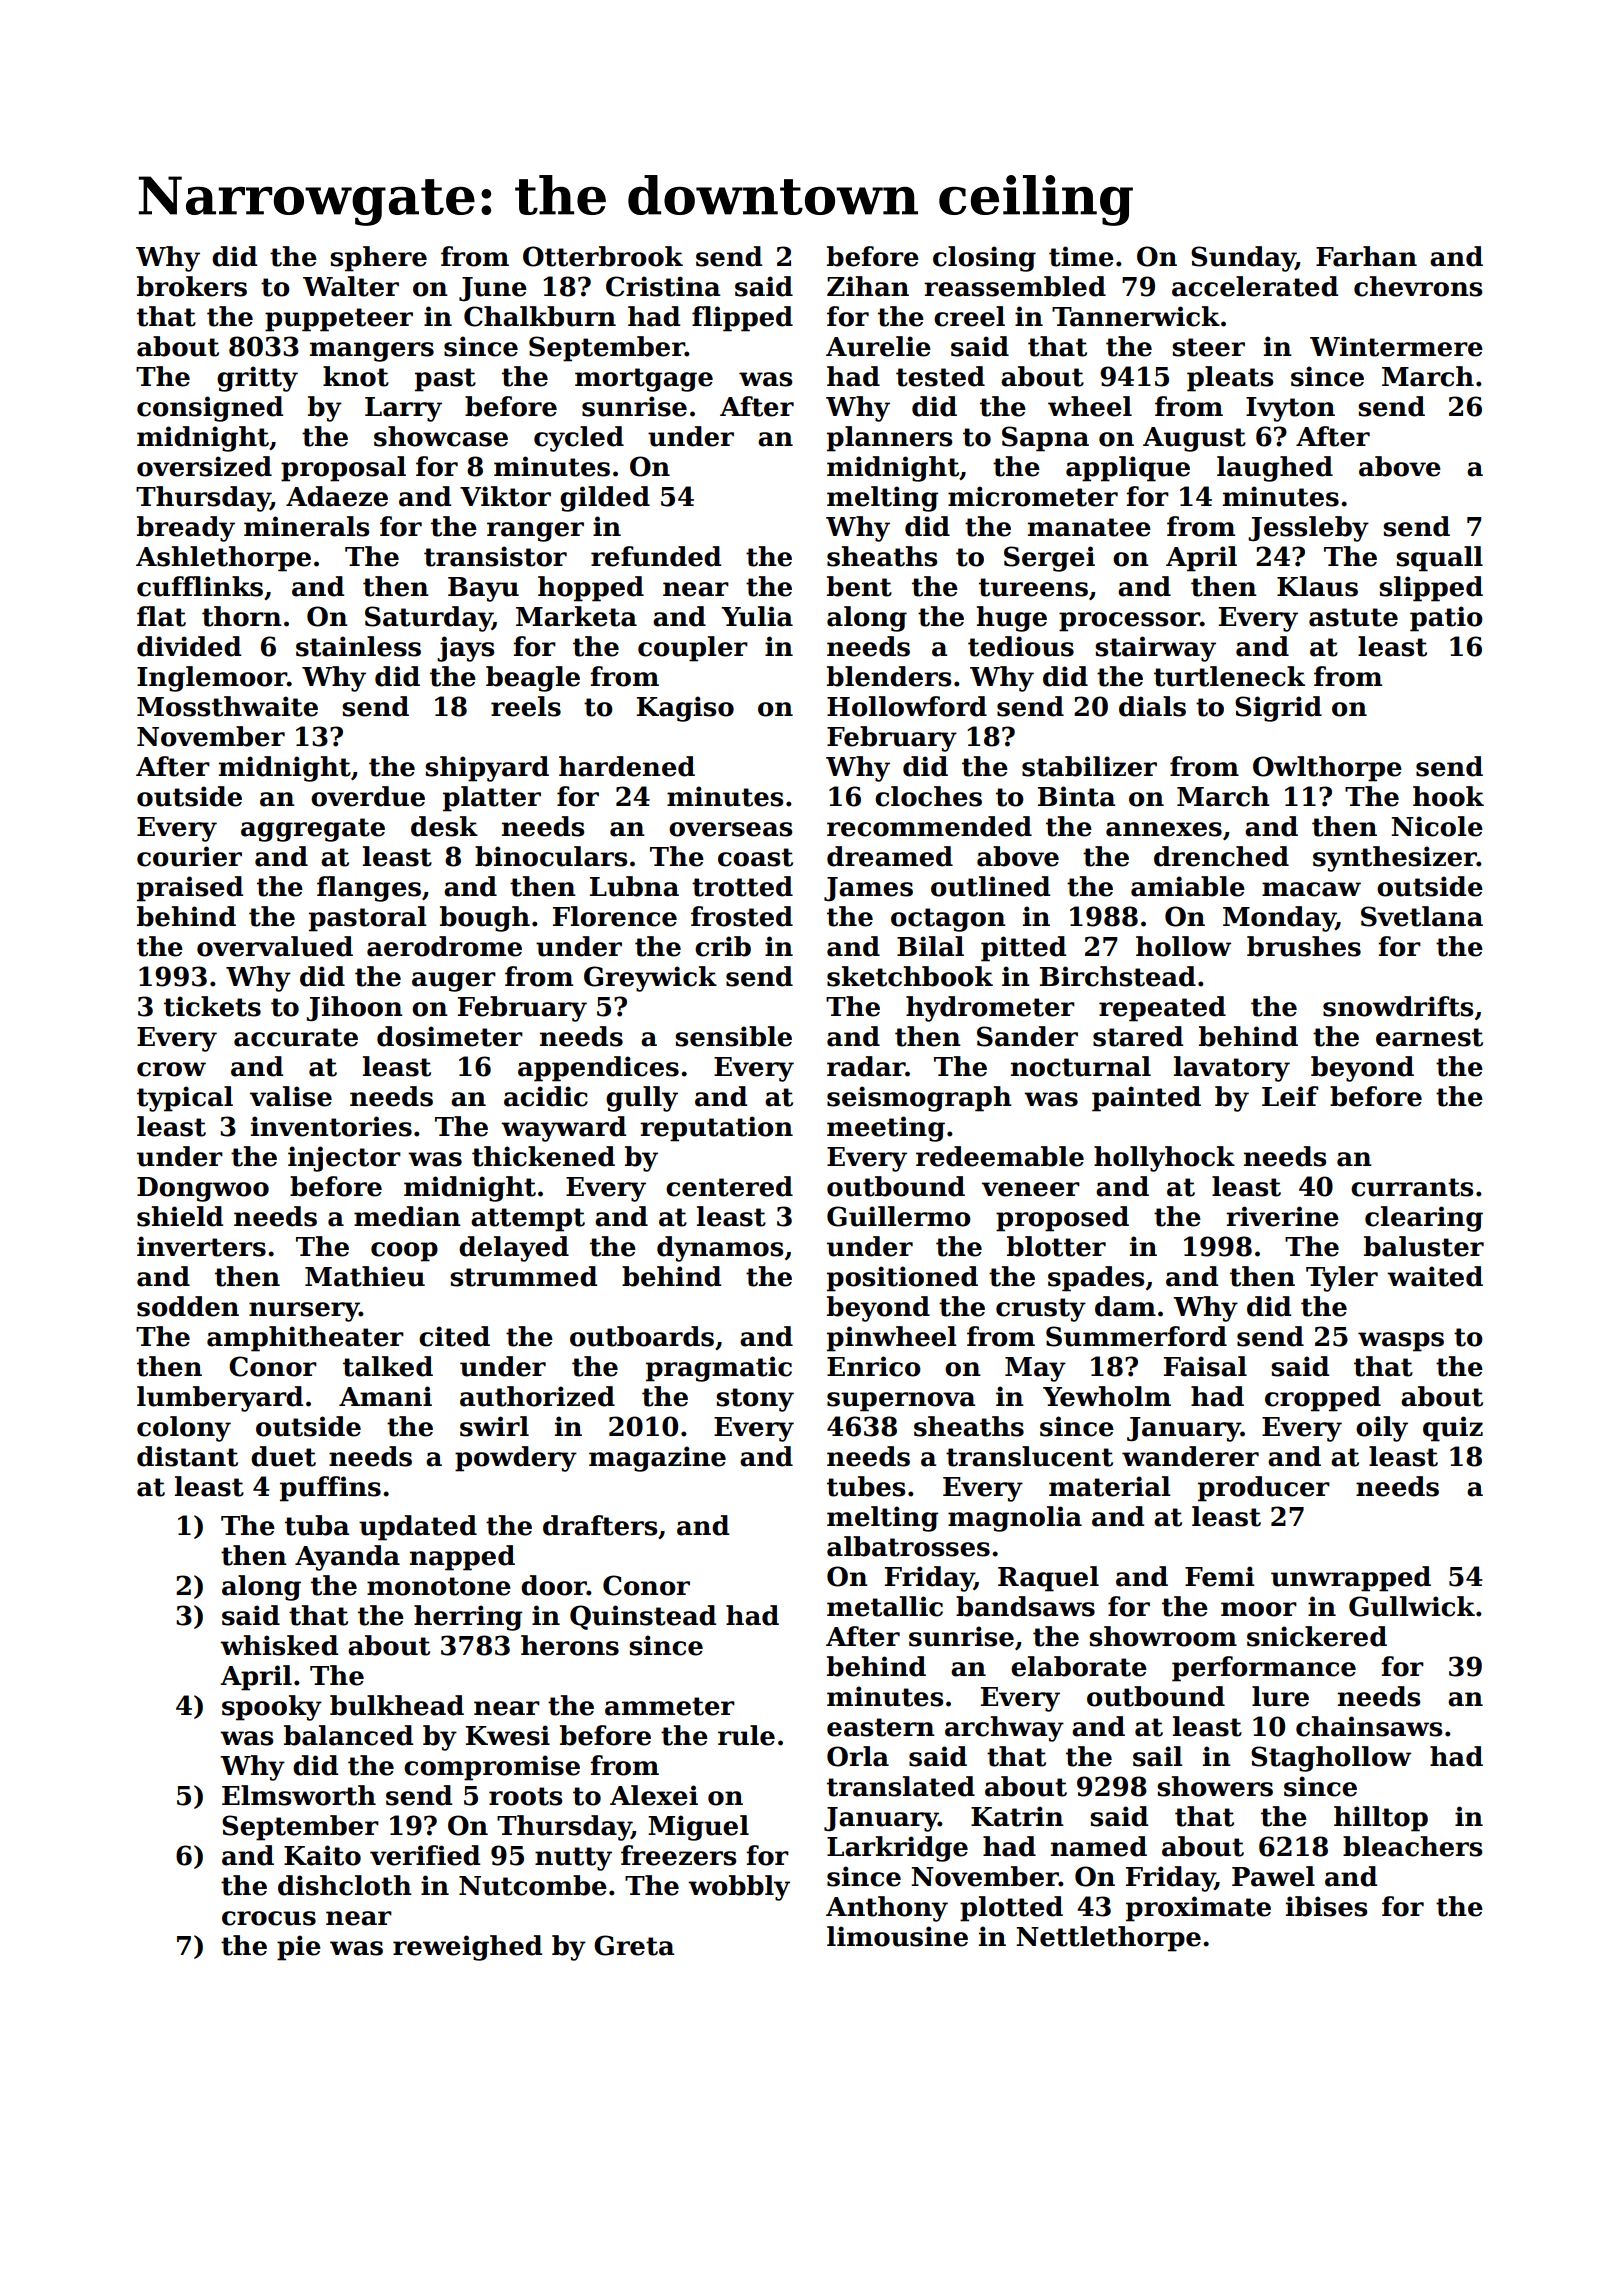  Describe the element at coordinates (1012, 619) in the image. I see `huge` at that location.
